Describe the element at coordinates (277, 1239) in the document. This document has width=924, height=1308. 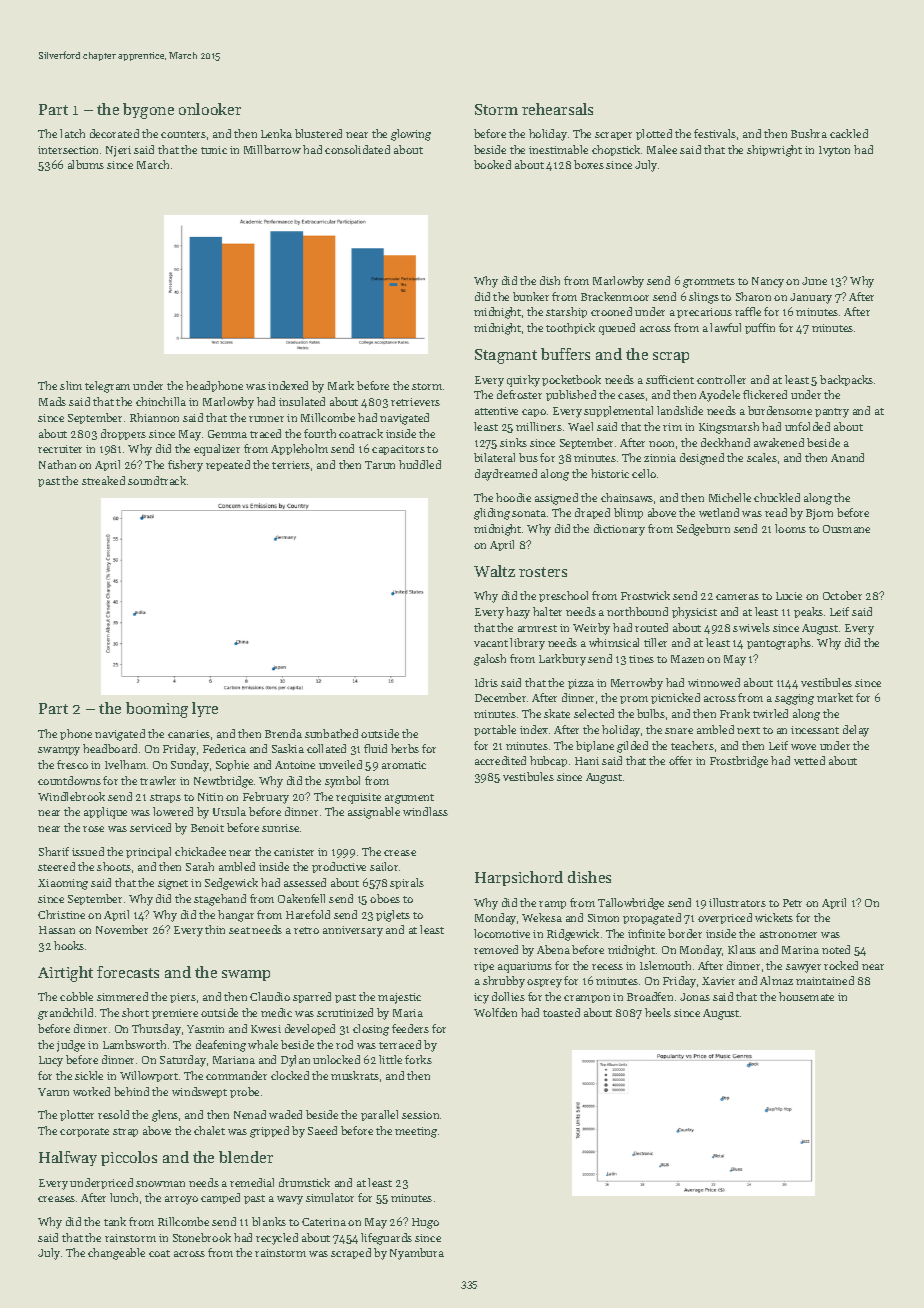
I see `recycled` at that location.
